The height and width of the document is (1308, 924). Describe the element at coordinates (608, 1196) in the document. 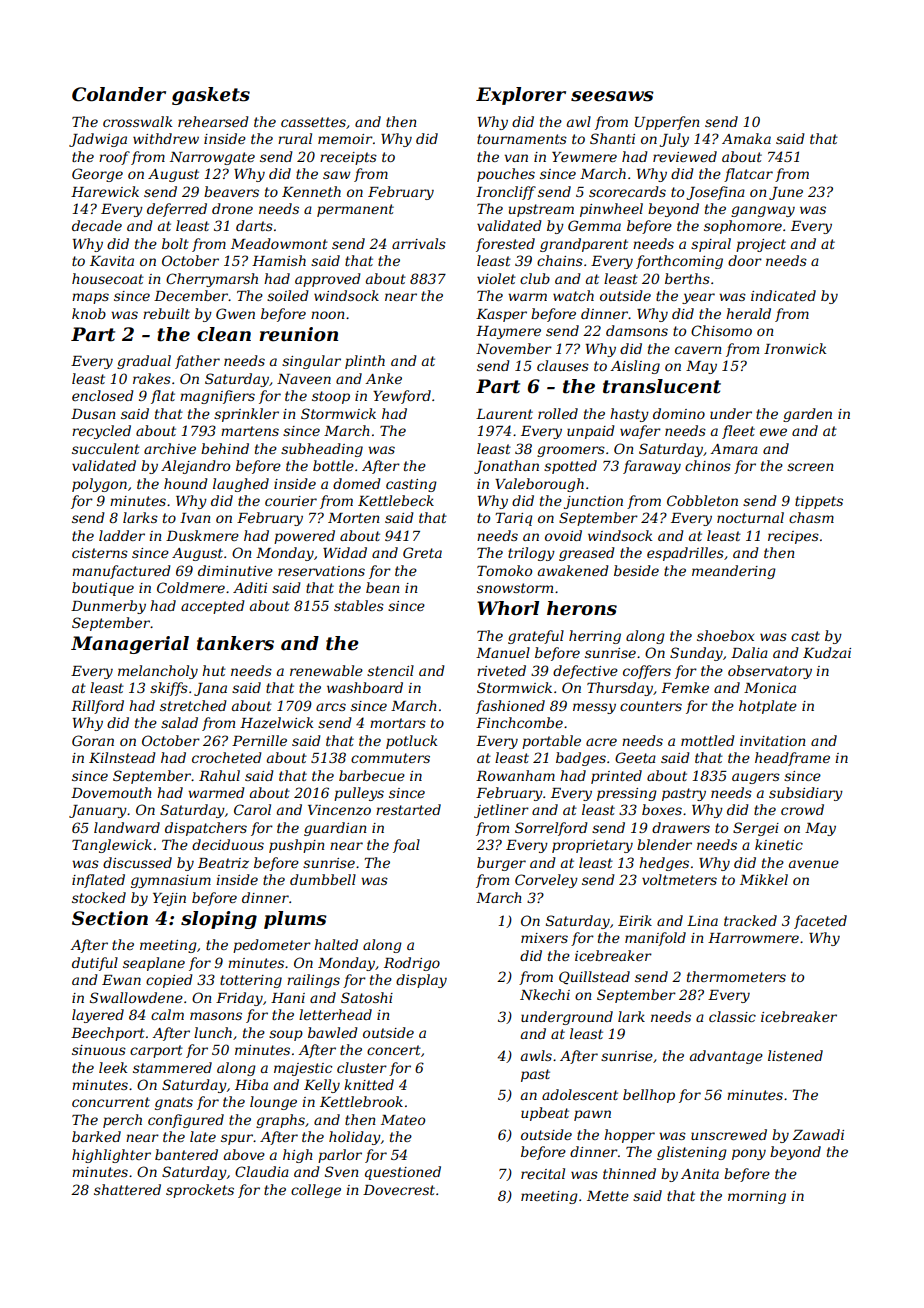

I see `Mette` at that location.
